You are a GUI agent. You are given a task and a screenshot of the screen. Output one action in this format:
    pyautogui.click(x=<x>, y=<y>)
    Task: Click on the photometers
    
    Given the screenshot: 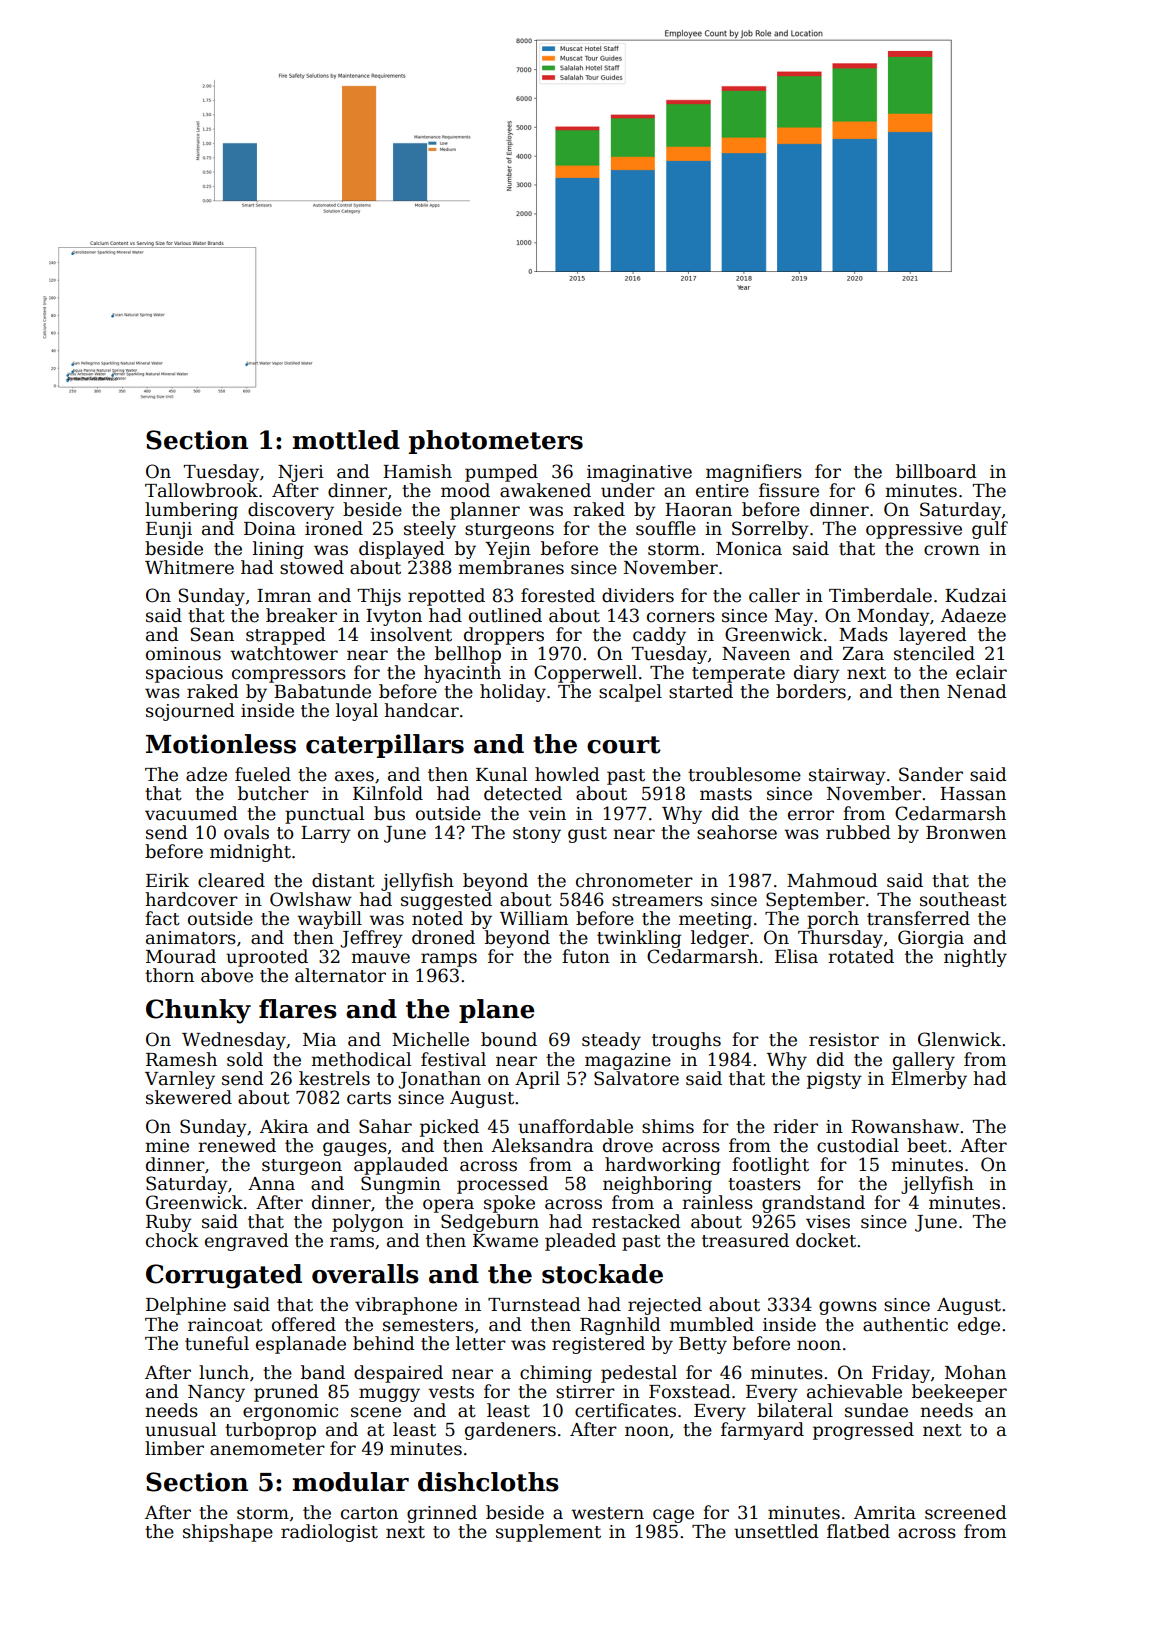 What is the action you would take?
    pyautogui.click(x=496, y=442)
